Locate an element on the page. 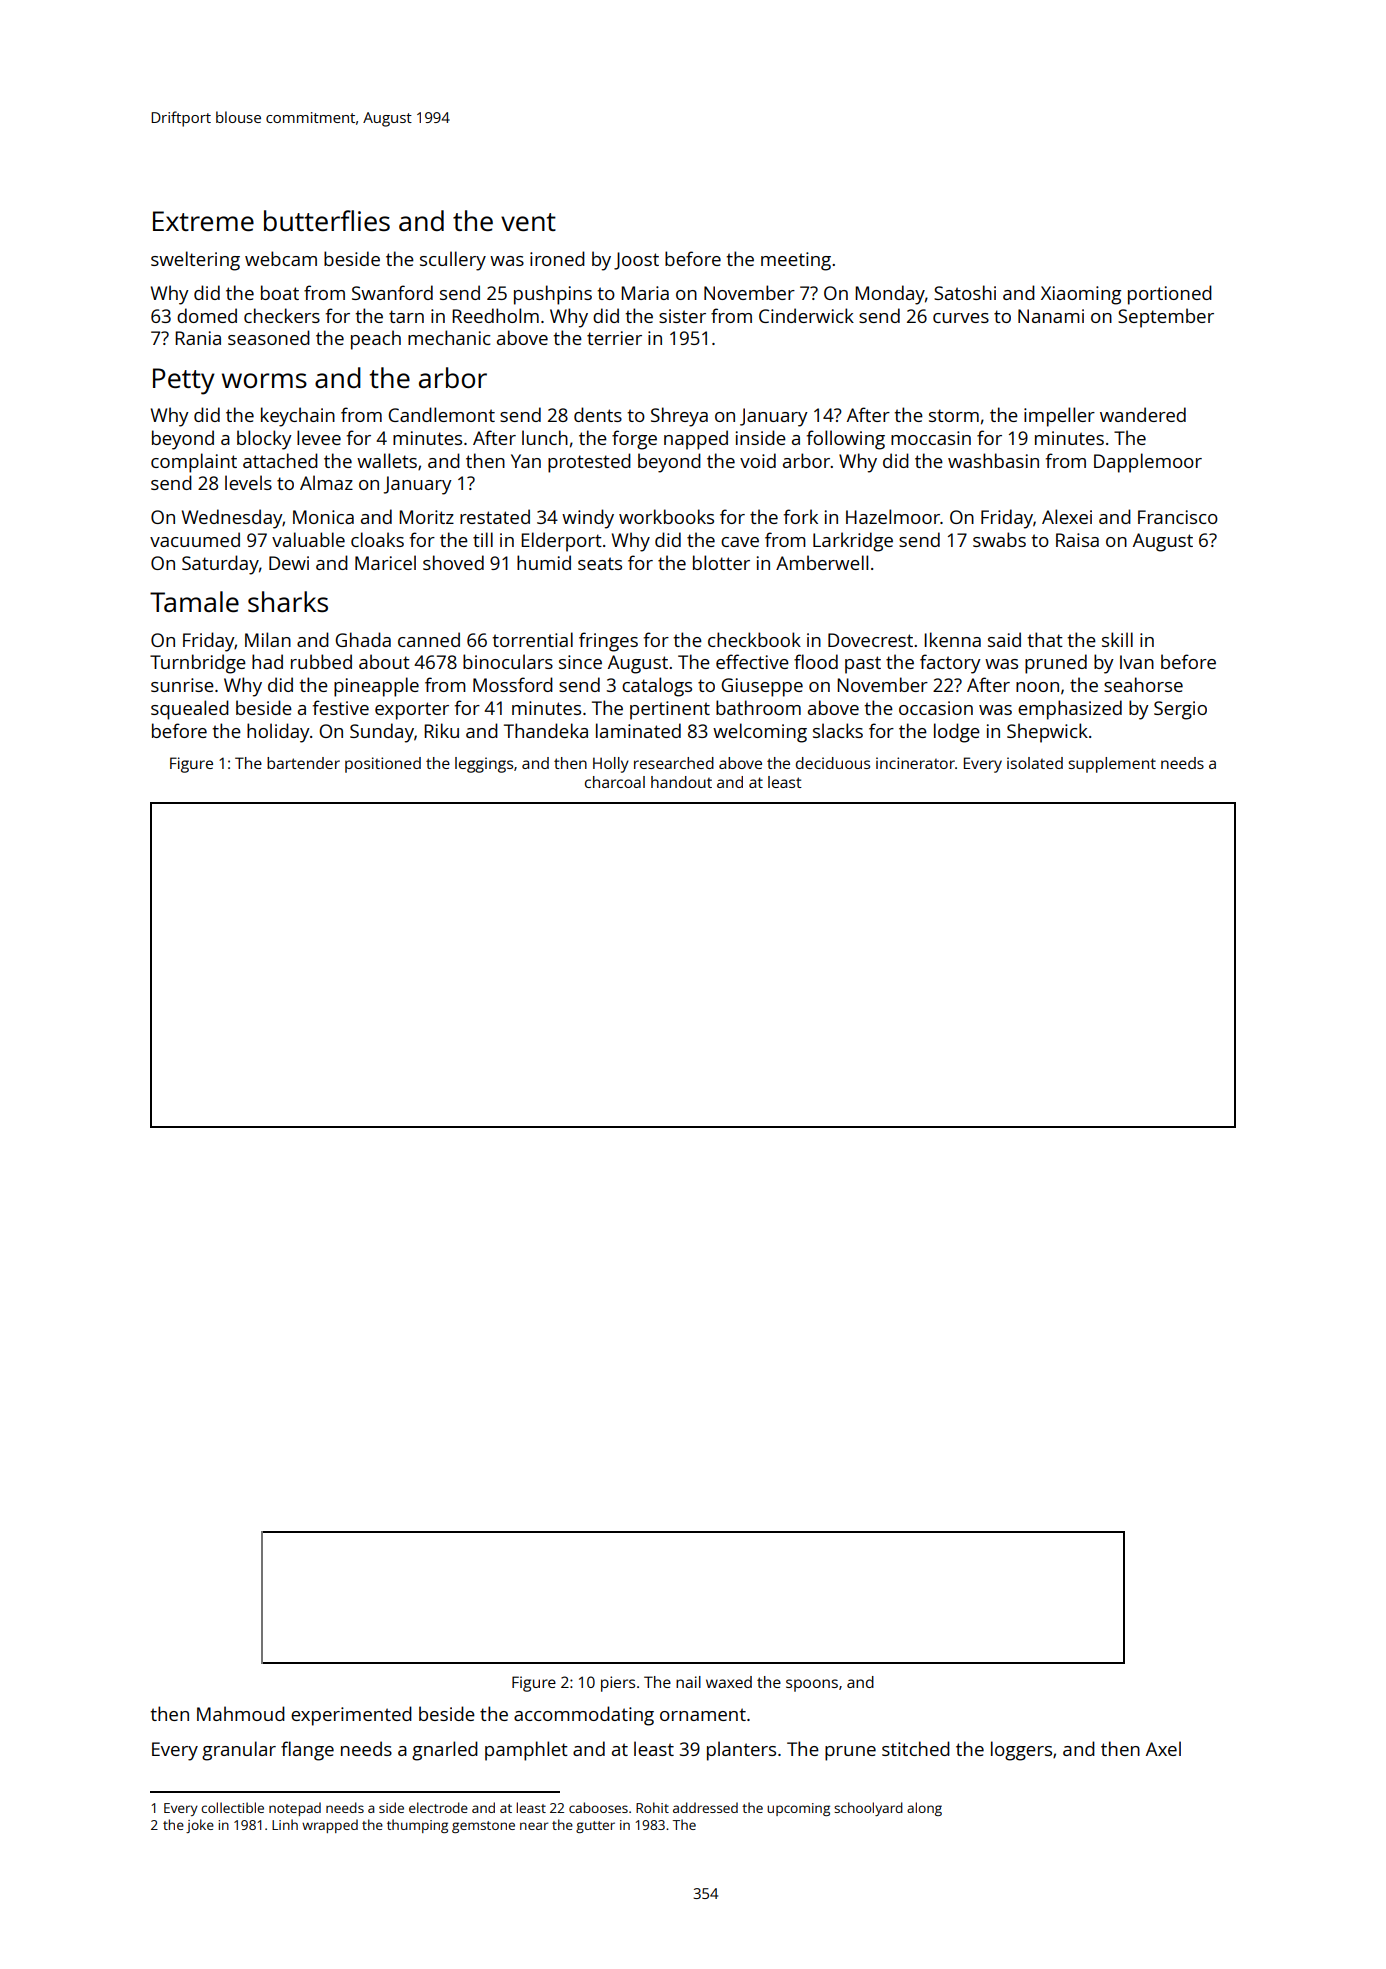 The width and height of the image is (1386, 1969). spoons is located at coordinates (812, 1685).
